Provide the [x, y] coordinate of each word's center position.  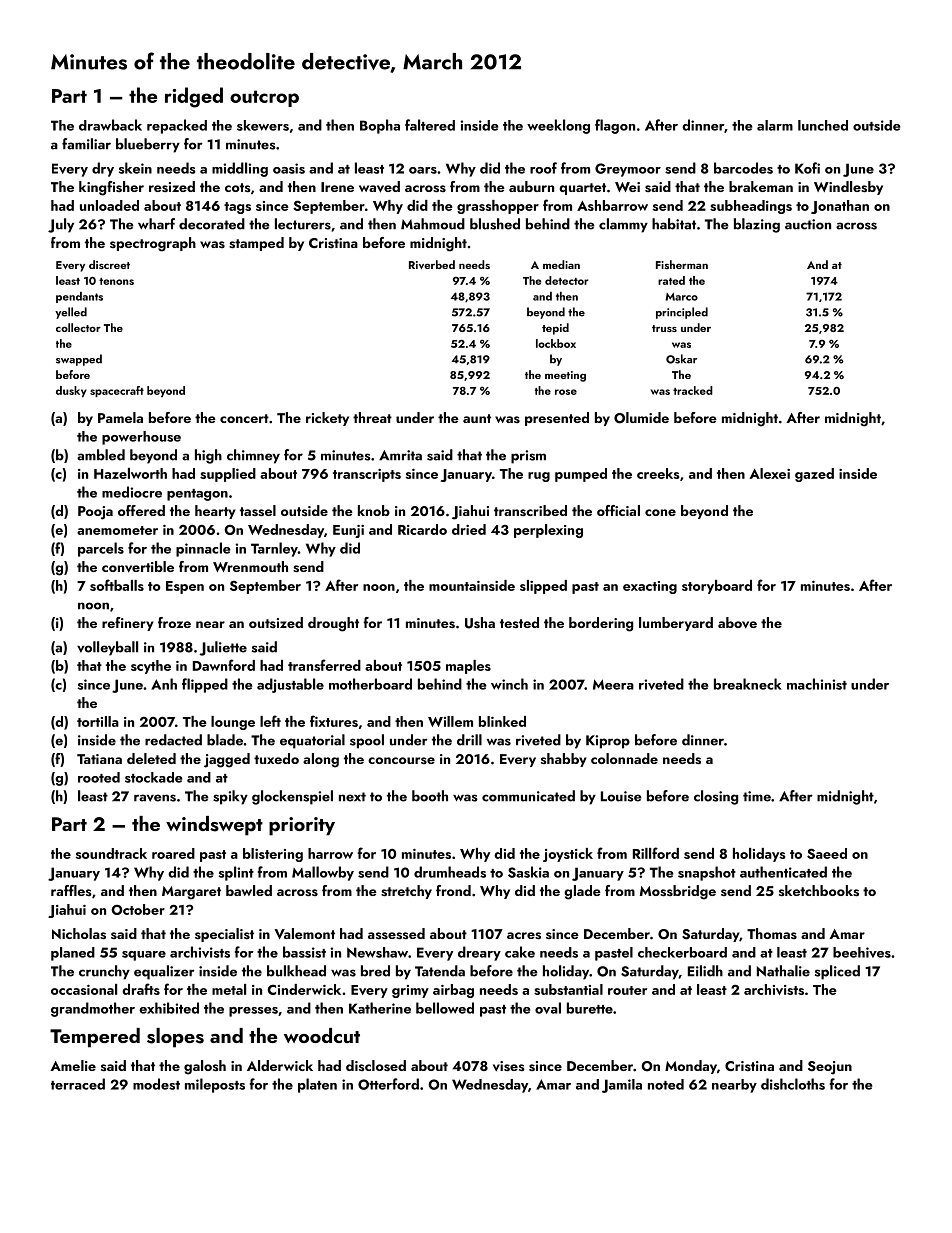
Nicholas [79, 934]
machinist [817, 684]
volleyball [107, 648]
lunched [823, 125]
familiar [86, 144]
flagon [615, 126]
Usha [480, 623]
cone [660, 512]
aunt [477, 418]
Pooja [95, 513]
